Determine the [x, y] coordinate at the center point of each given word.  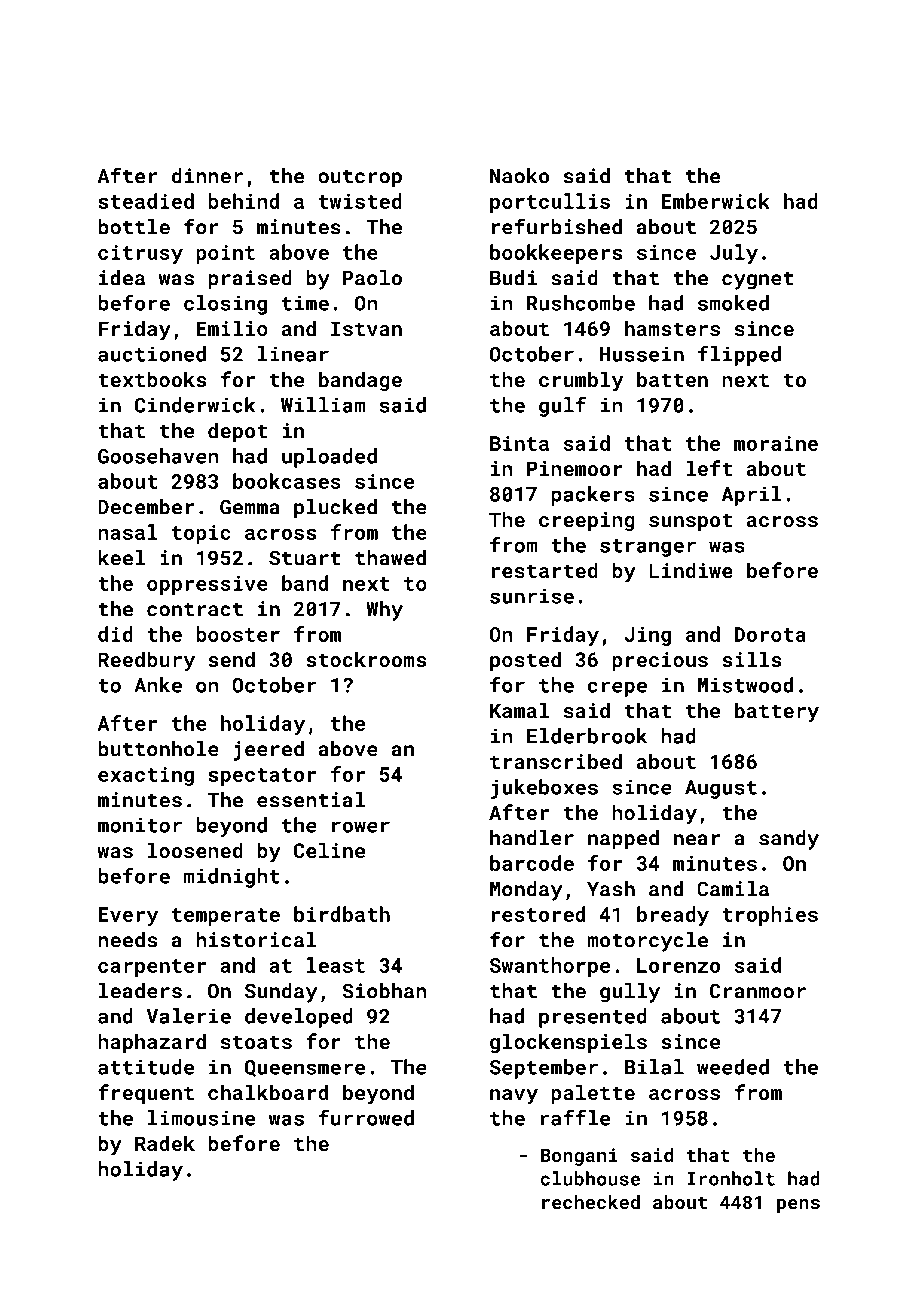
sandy [789, 840]
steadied [146, 201]
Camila [733, 889]
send [231, 659]
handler [532, 838]
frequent [146, 1094]
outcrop [360, 179]
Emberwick [715, 201]
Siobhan [384, 991]
